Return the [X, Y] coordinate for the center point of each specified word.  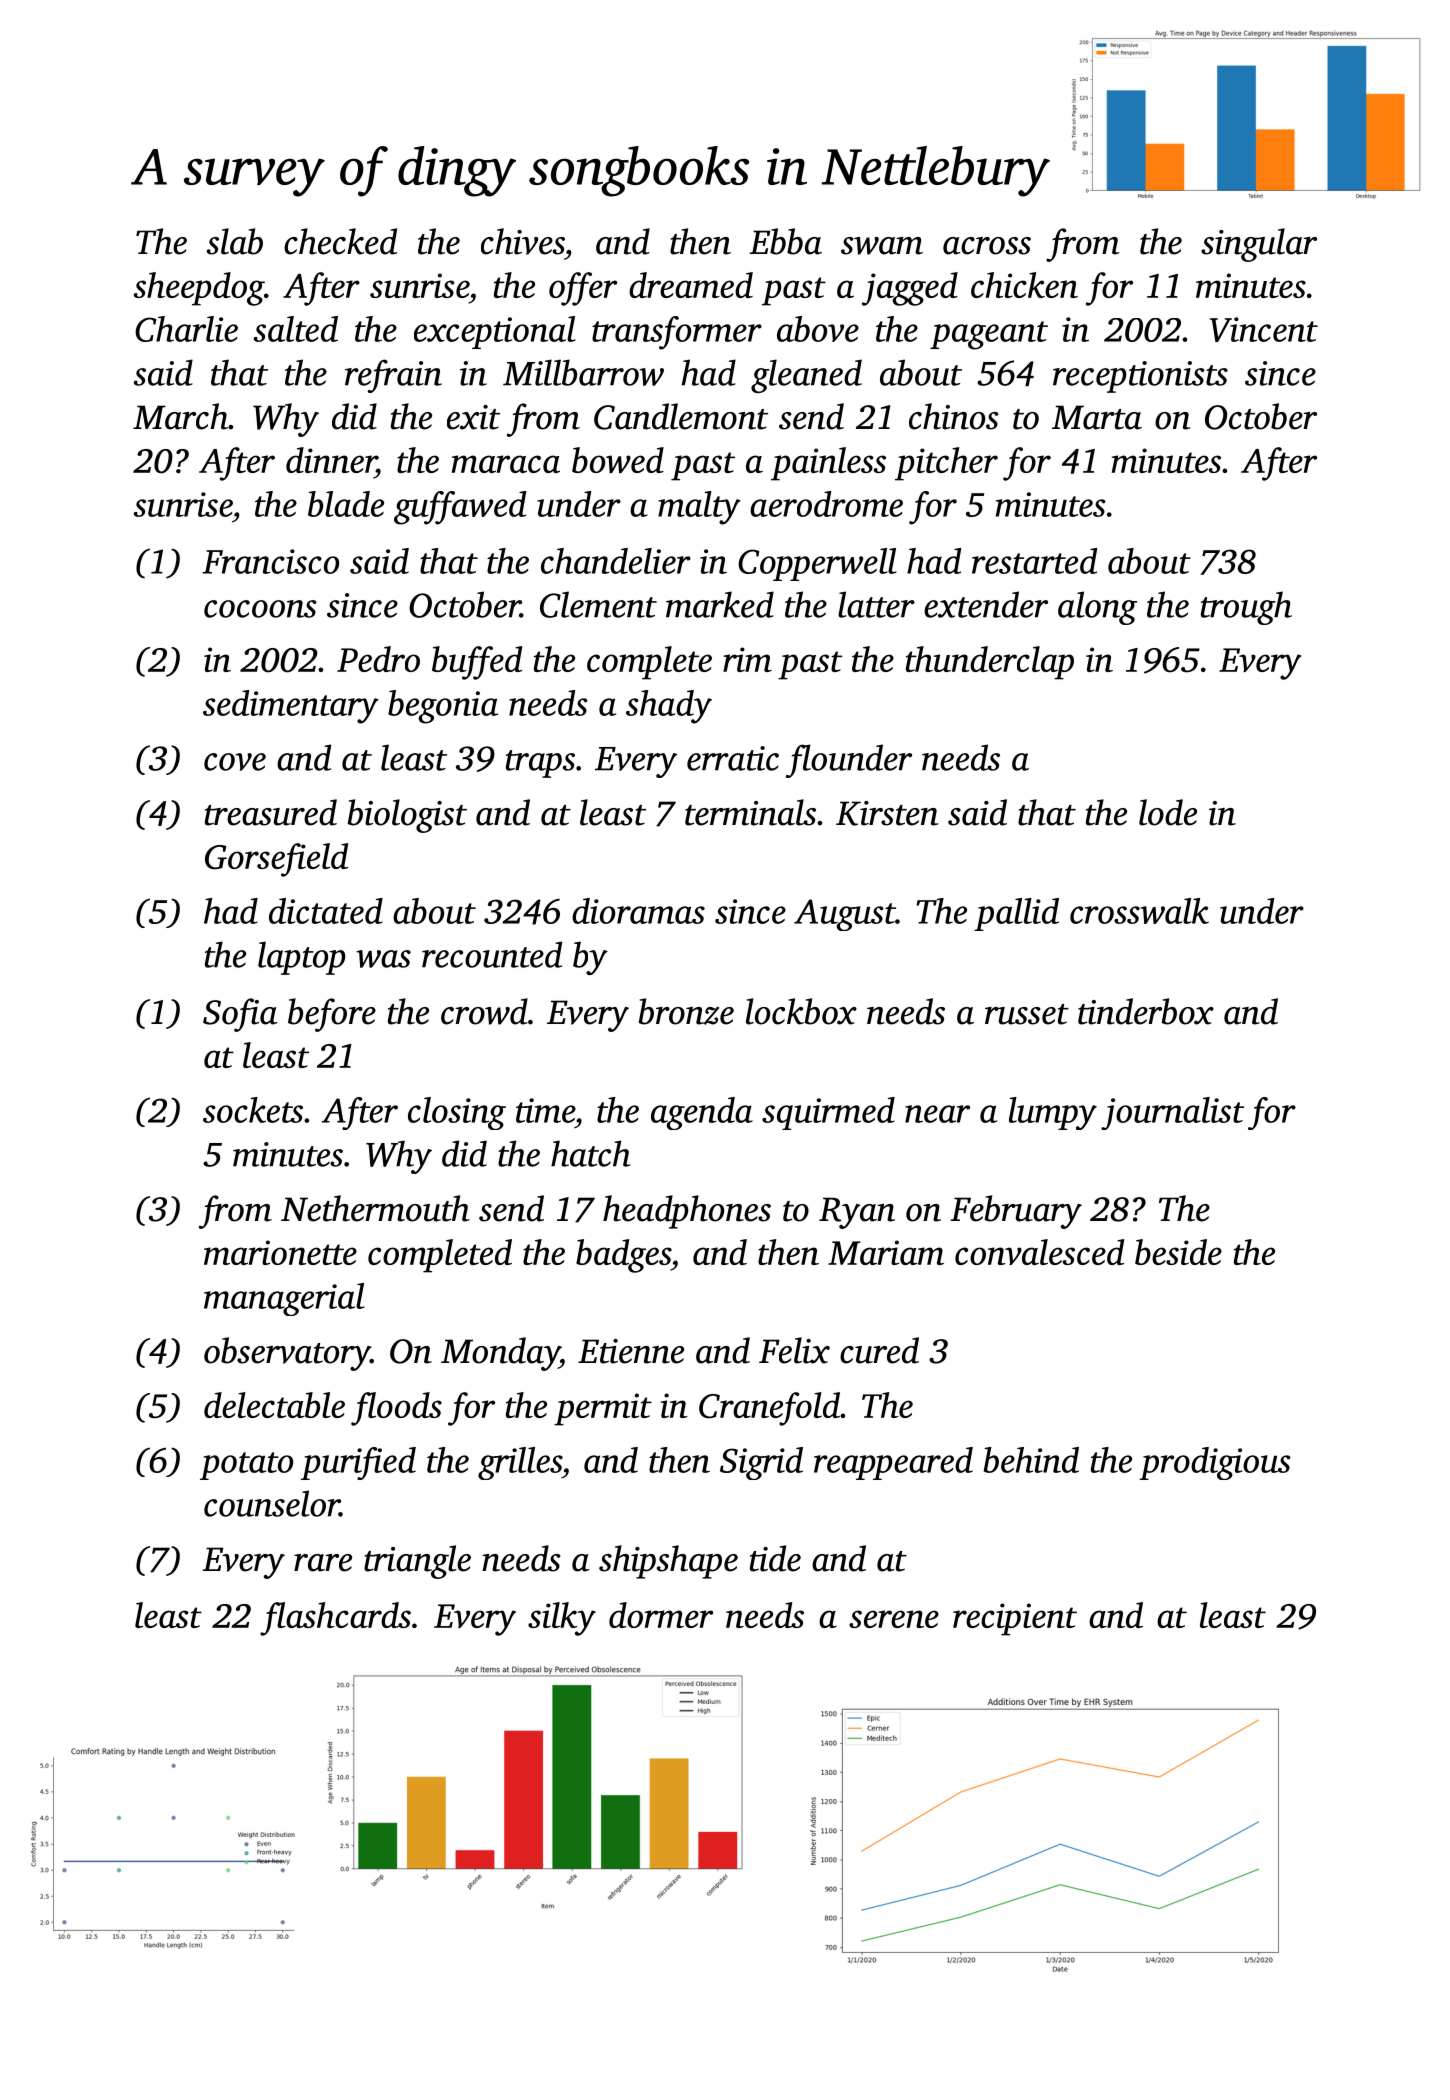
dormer [661, 1615]
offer [583, 289]
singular [1259, 245]
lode [1168, 812]
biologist [407, 816]
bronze [686, 1011]
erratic [733, 758]
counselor [272, 1503]
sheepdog [199, 289]
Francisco [270, 561]
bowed [618, 460]
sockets [253, 1110]
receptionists [1140, 377]
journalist [1172, 1113]
